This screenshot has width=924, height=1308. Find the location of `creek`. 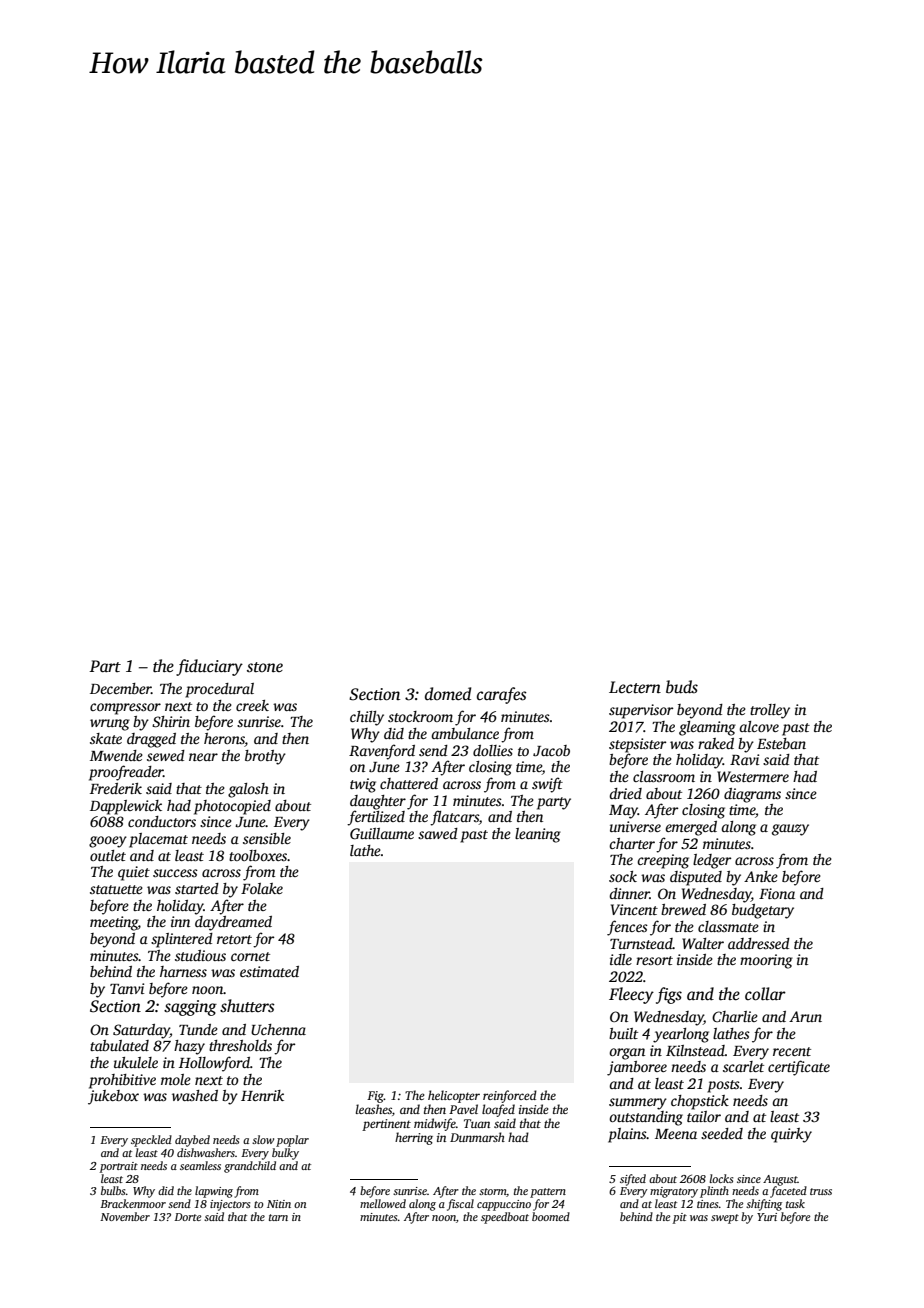

creek is located at coordinates (252, 705).
